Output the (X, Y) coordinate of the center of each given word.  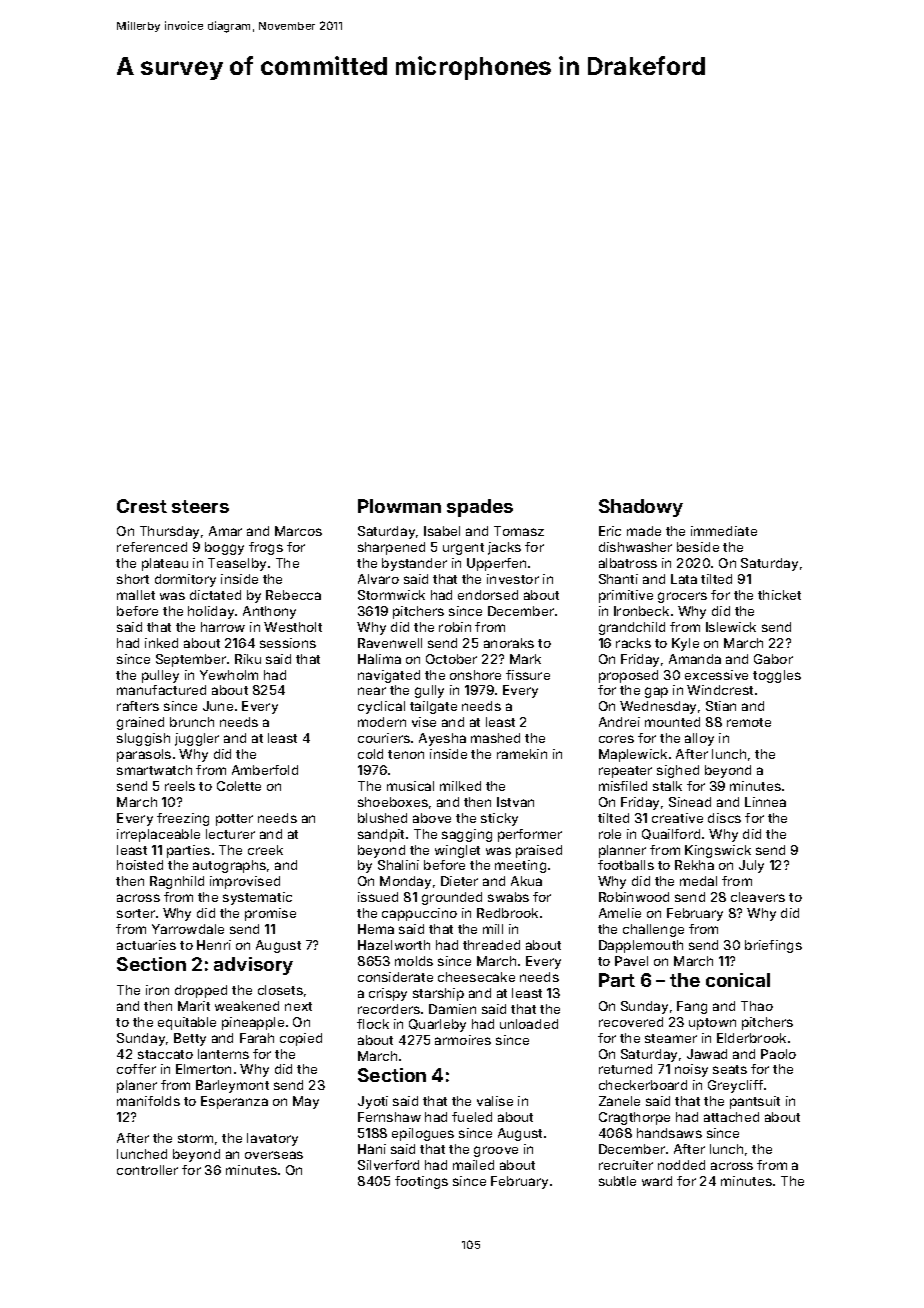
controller (147, 1170)
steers (200, 506)
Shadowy (641, 508)
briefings (773, 946)
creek (265, 850)
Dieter (459, 881)
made (644, 531)
